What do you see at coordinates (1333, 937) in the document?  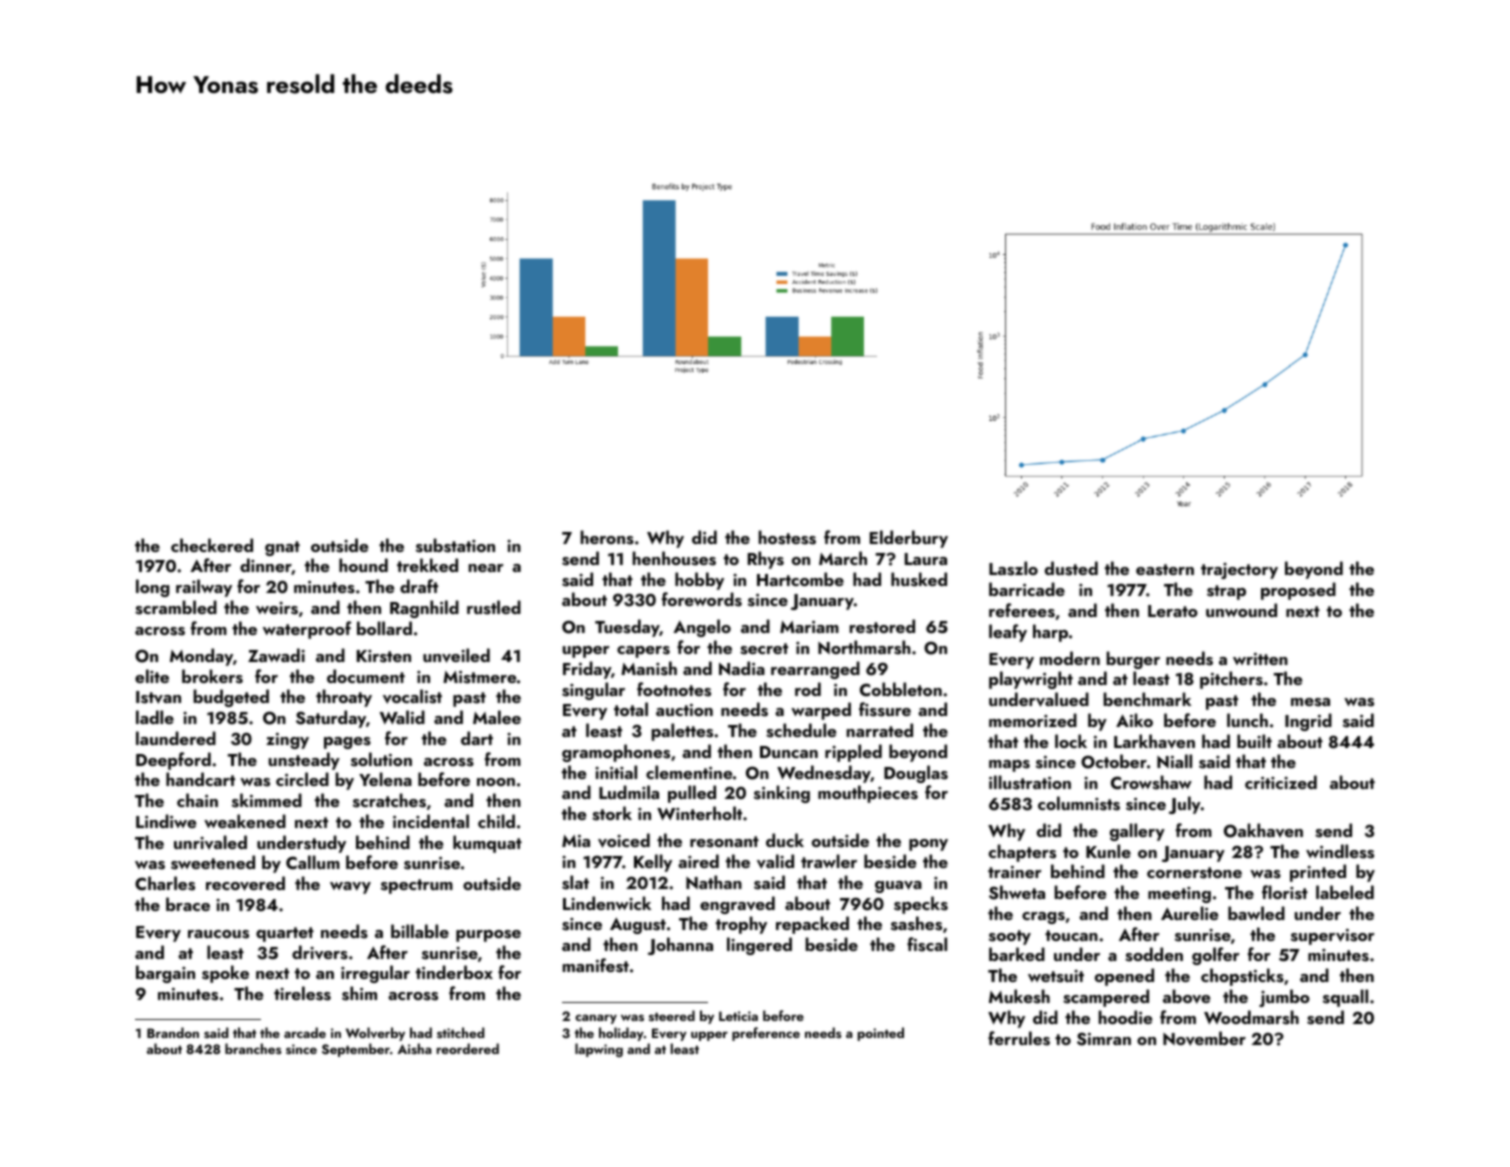 I see `supervisor` at bounding box center [1333, 937].
